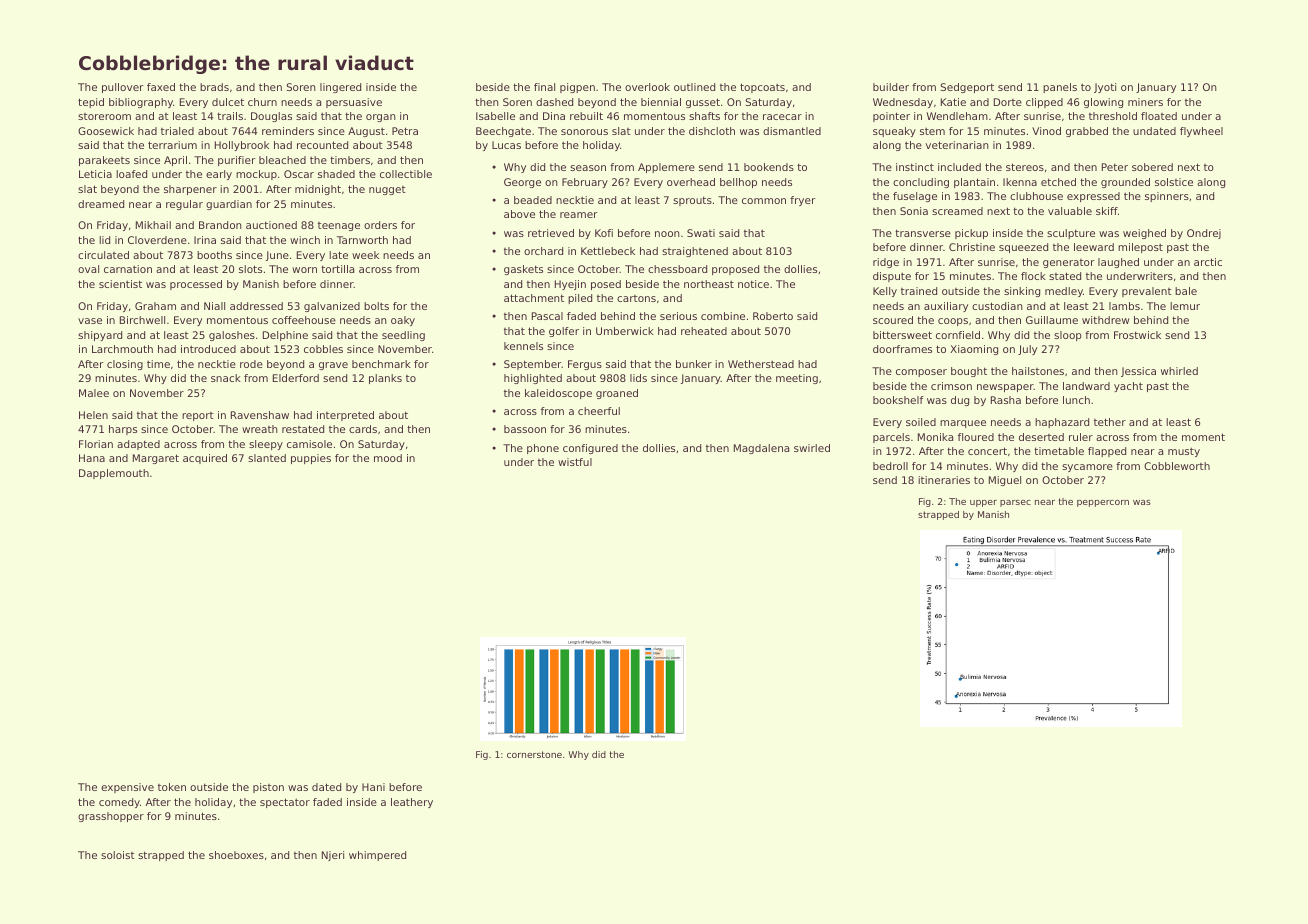 Image resolution: width=1308 pixels, height=924 pixels. Describe the element at coordinates (118, 855) in the document. I see `soloist` at that location.
